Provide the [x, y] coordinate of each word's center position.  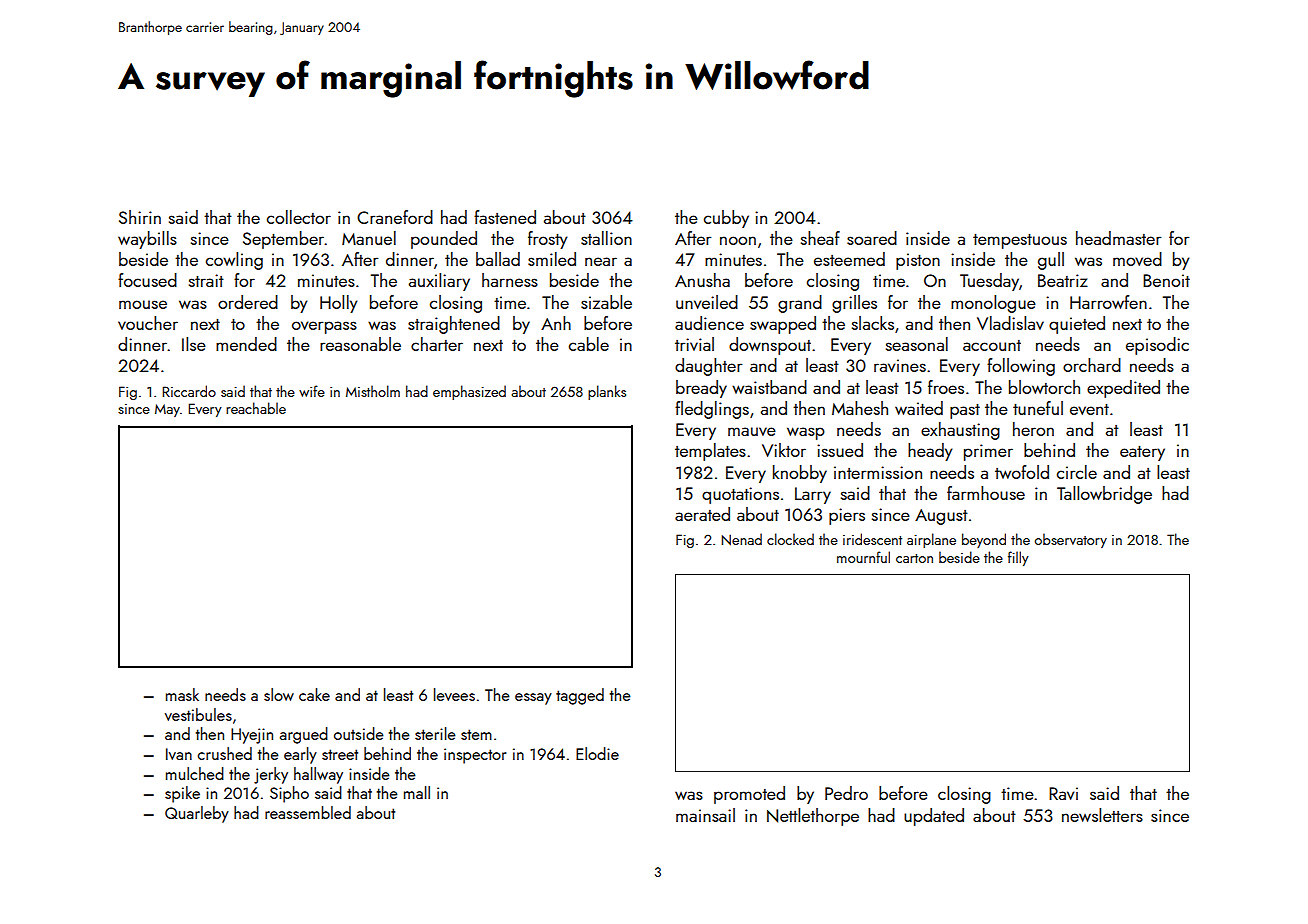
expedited [1123, 389]
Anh [556, 323]
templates [710, 452]
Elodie [597, 753]
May [167, 410]
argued [304, 735]
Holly [338, 304]
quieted [1077, 325]
